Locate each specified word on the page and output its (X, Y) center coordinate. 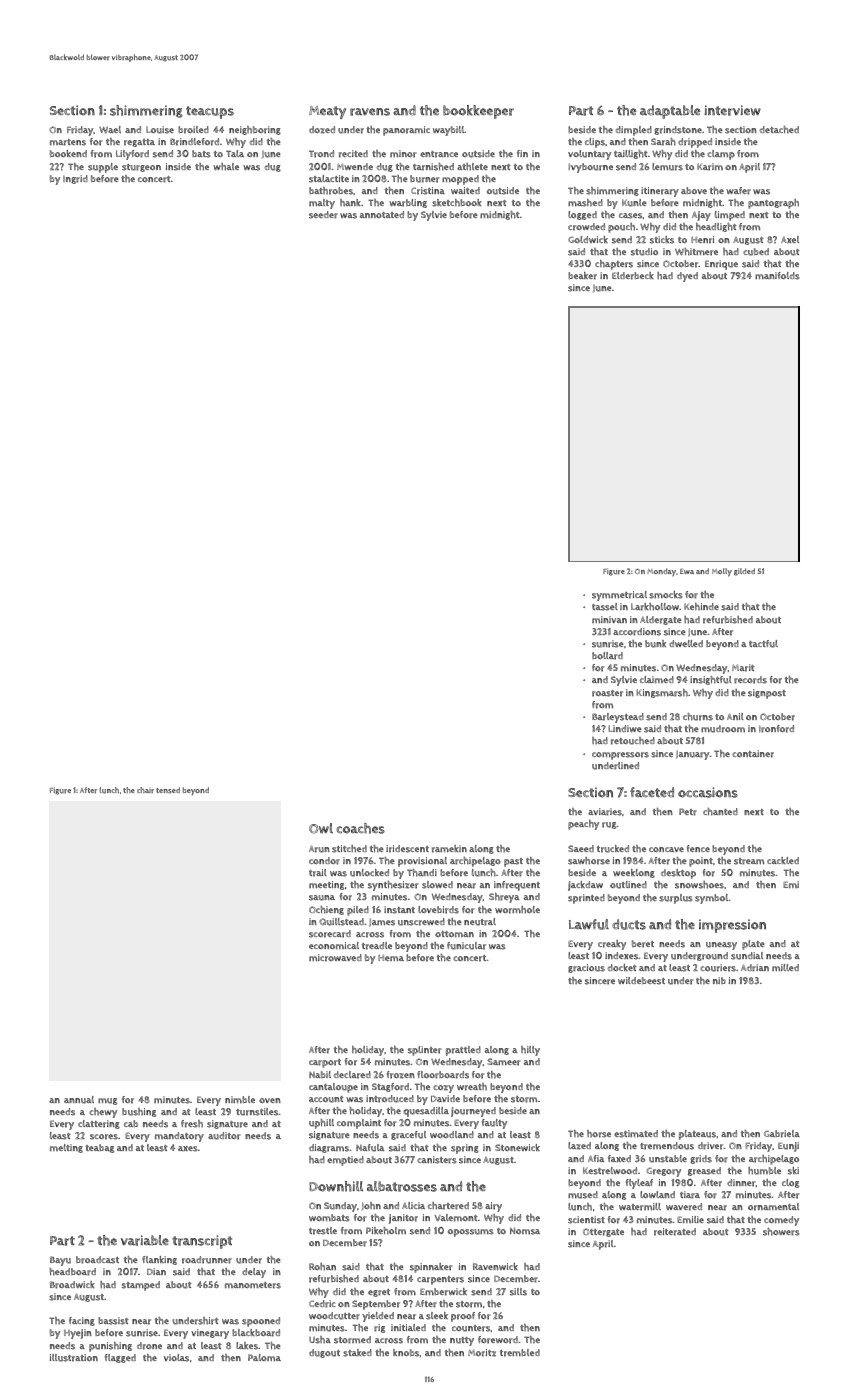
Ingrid (75, 179)
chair (145, 790)
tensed (168, 790)
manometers (253, 1285)
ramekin (449, 849)
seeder (323, 215)
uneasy (721, 946)
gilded (744, 572)
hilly (530, 1051)
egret (379, 1293)
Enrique (721, 265)
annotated (382, 214)
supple (103, 168)
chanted (720, 812)
